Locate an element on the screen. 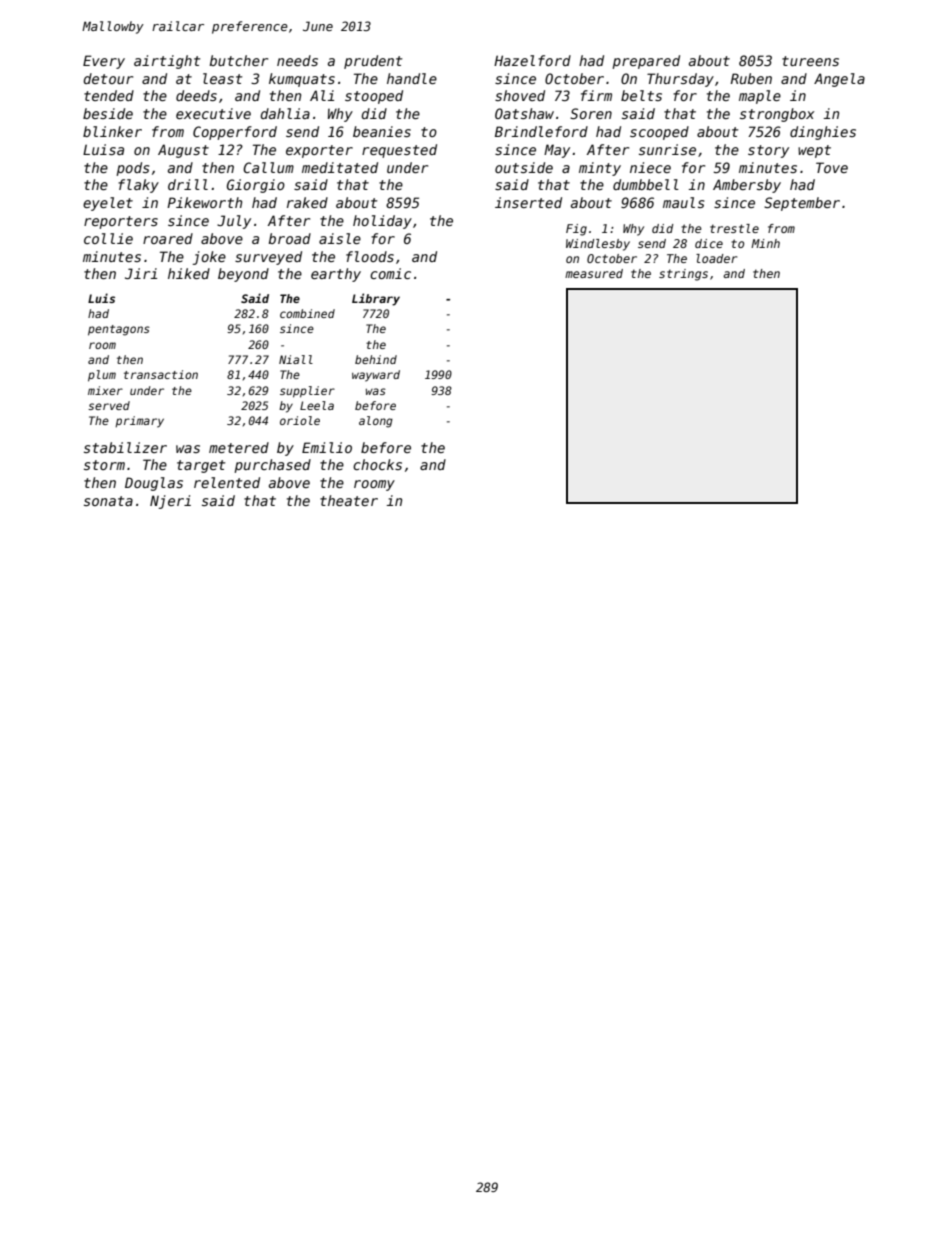 The image size is (952, 1233). niece is located at coordinates (650, 167).
